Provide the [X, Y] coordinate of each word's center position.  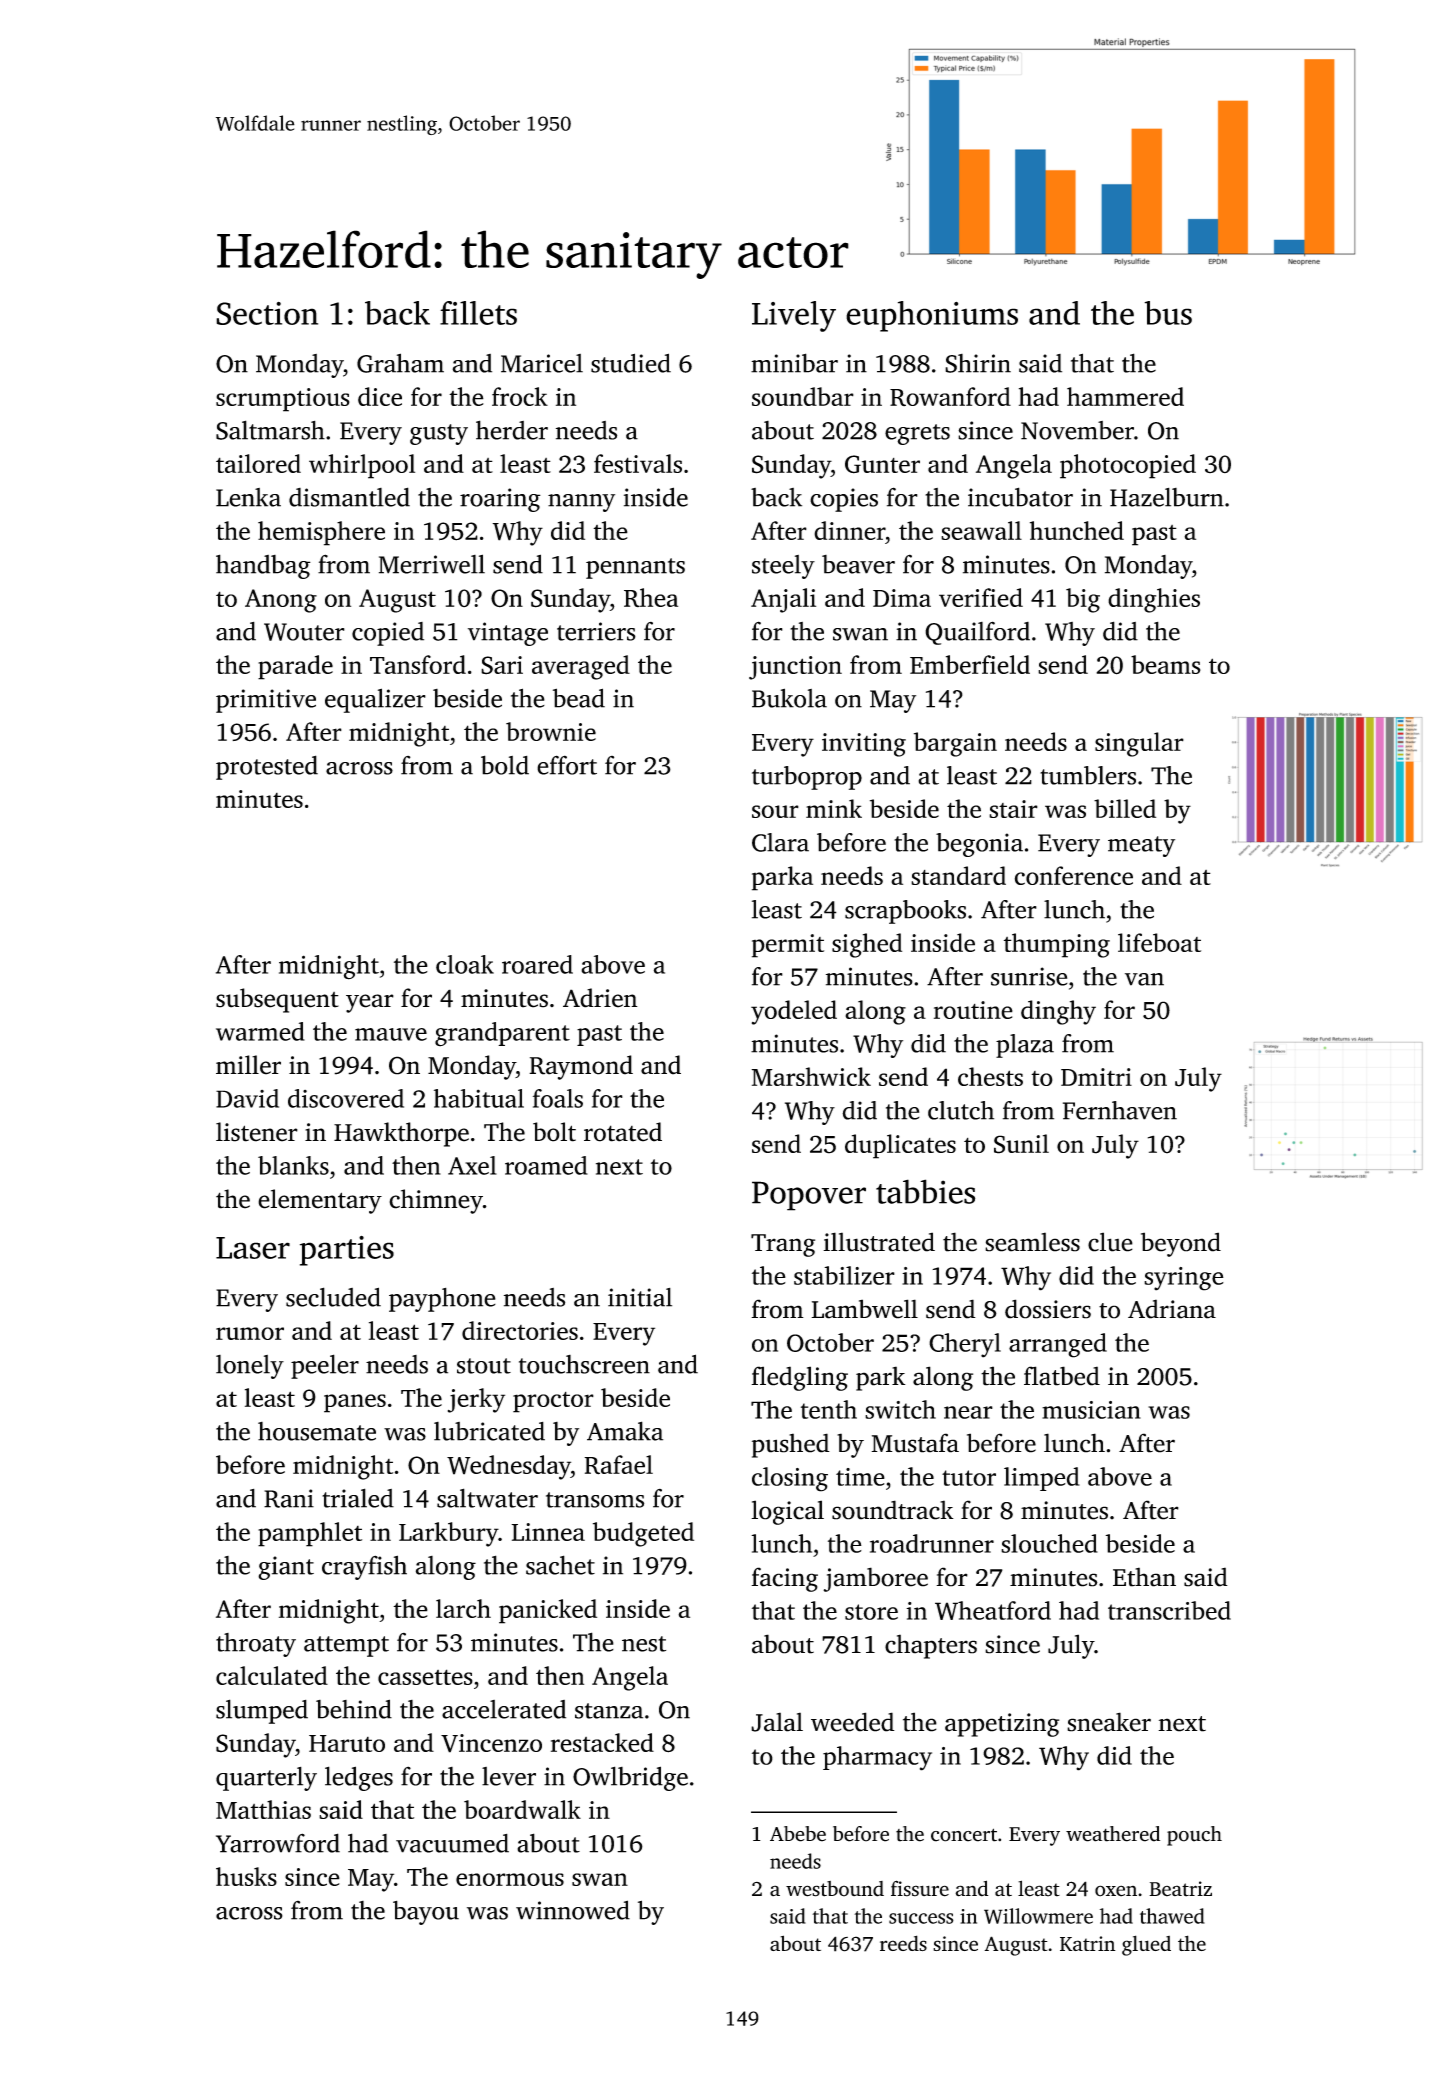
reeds [903, 1943]
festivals [638, 463]
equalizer [375, 700]
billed [1125, 808]
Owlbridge [630, 1778]
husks [246, 1876]
